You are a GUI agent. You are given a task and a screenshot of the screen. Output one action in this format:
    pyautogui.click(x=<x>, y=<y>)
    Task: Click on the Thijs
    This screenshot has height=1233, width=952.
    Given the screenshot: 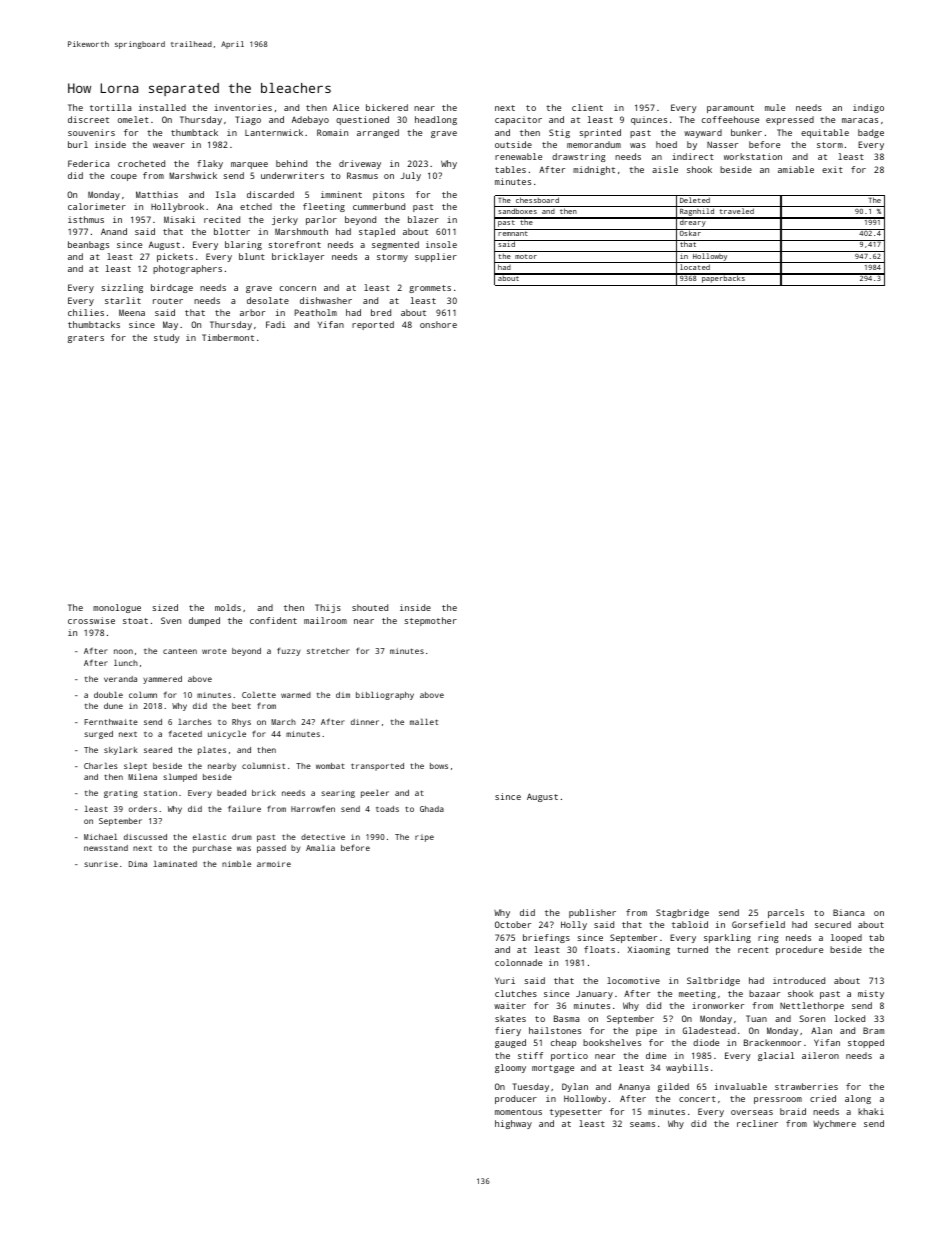 What is the action you would take?
    pyautogui.click(x=328, y=608)
